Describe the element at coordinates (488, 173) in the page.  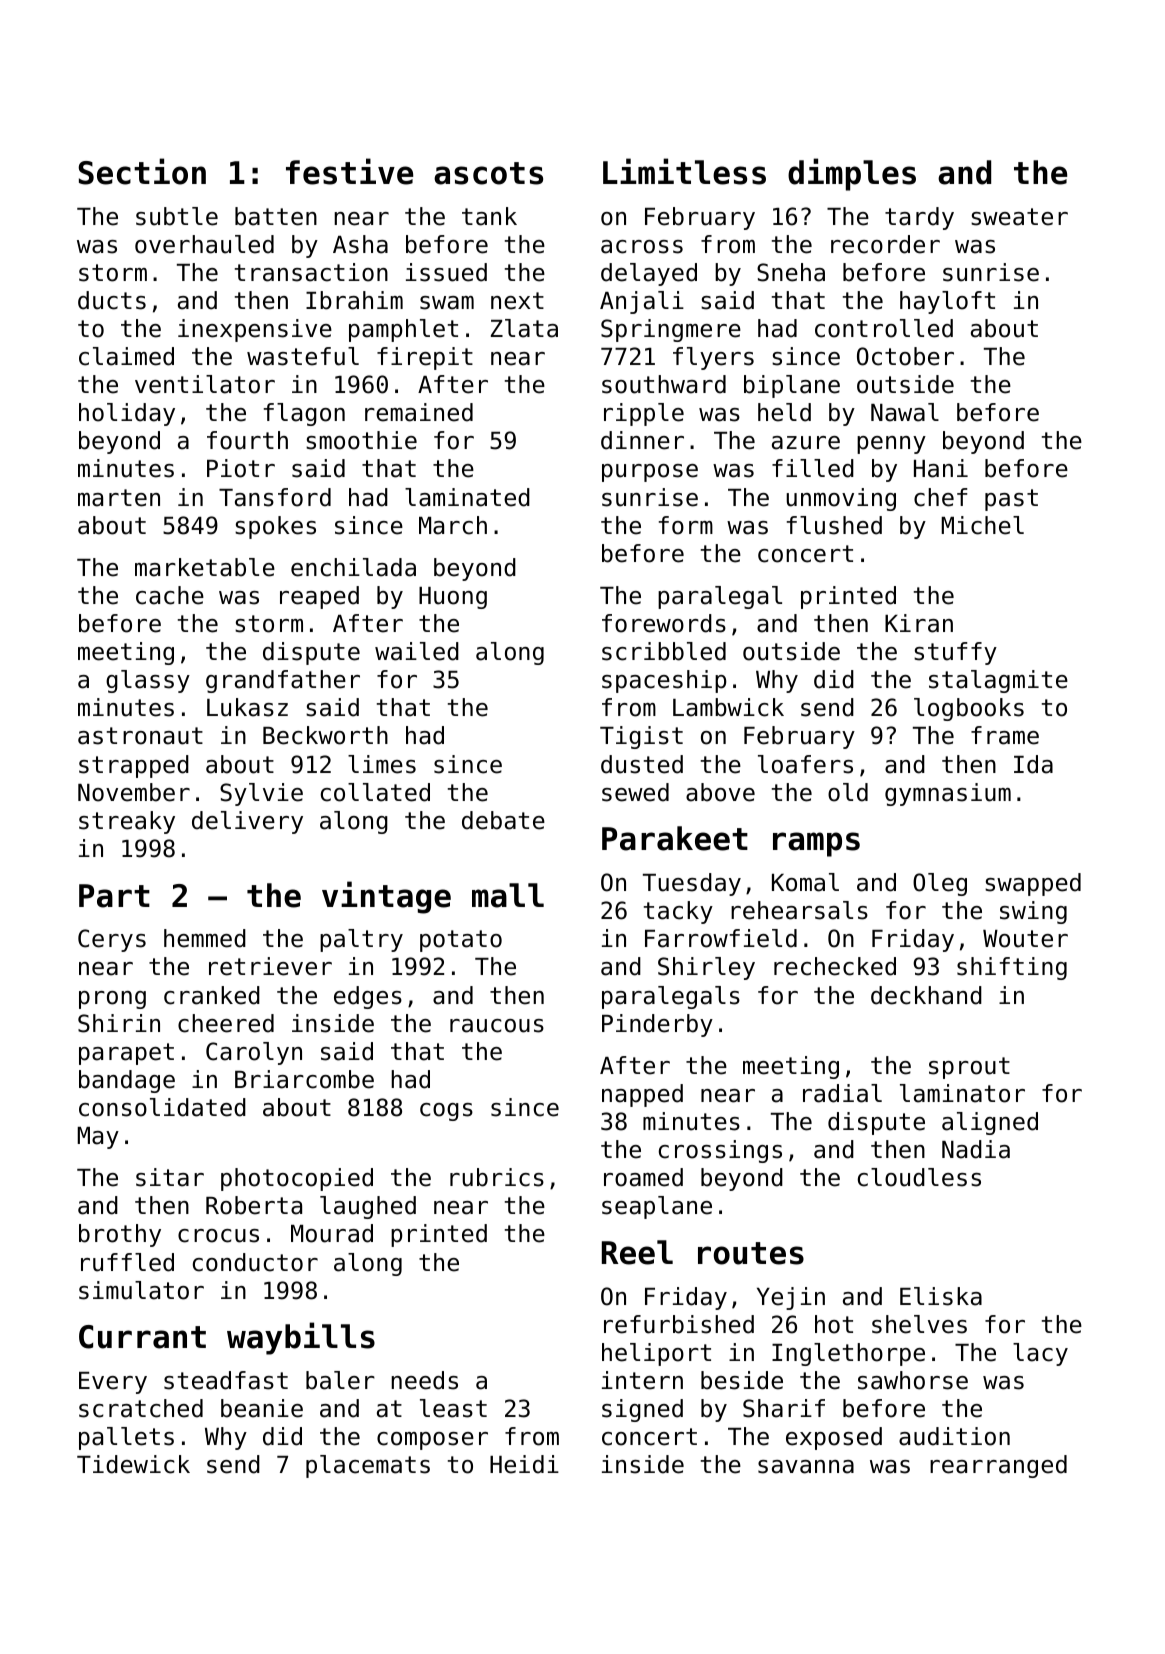
I see `ascots` at that location.
